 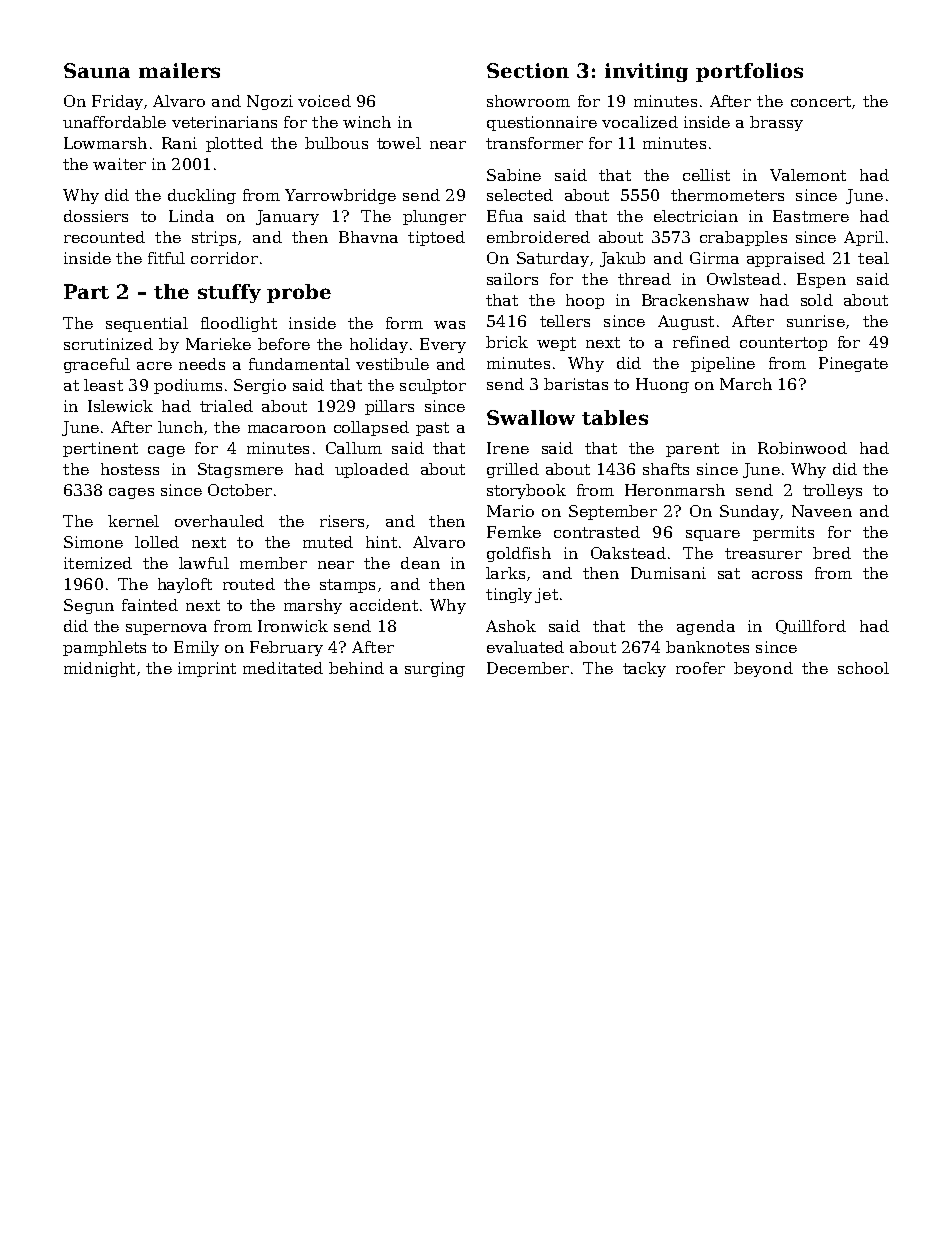 What do you see at coordinates (749, 72) in the screenshot?
I see `portfolios` at bounding box center [749, 72].
